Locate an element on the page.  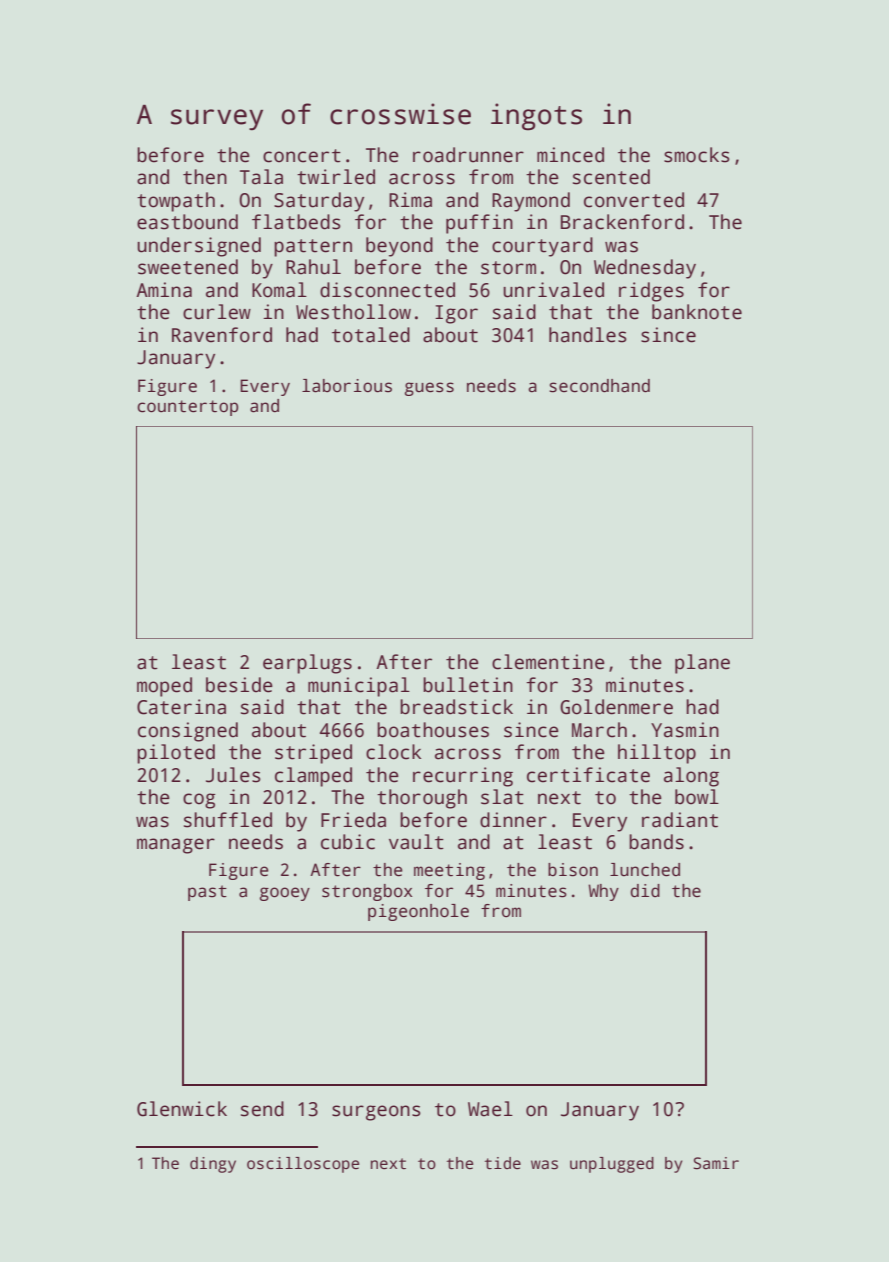
slat is located at coordinates (502, 797).
